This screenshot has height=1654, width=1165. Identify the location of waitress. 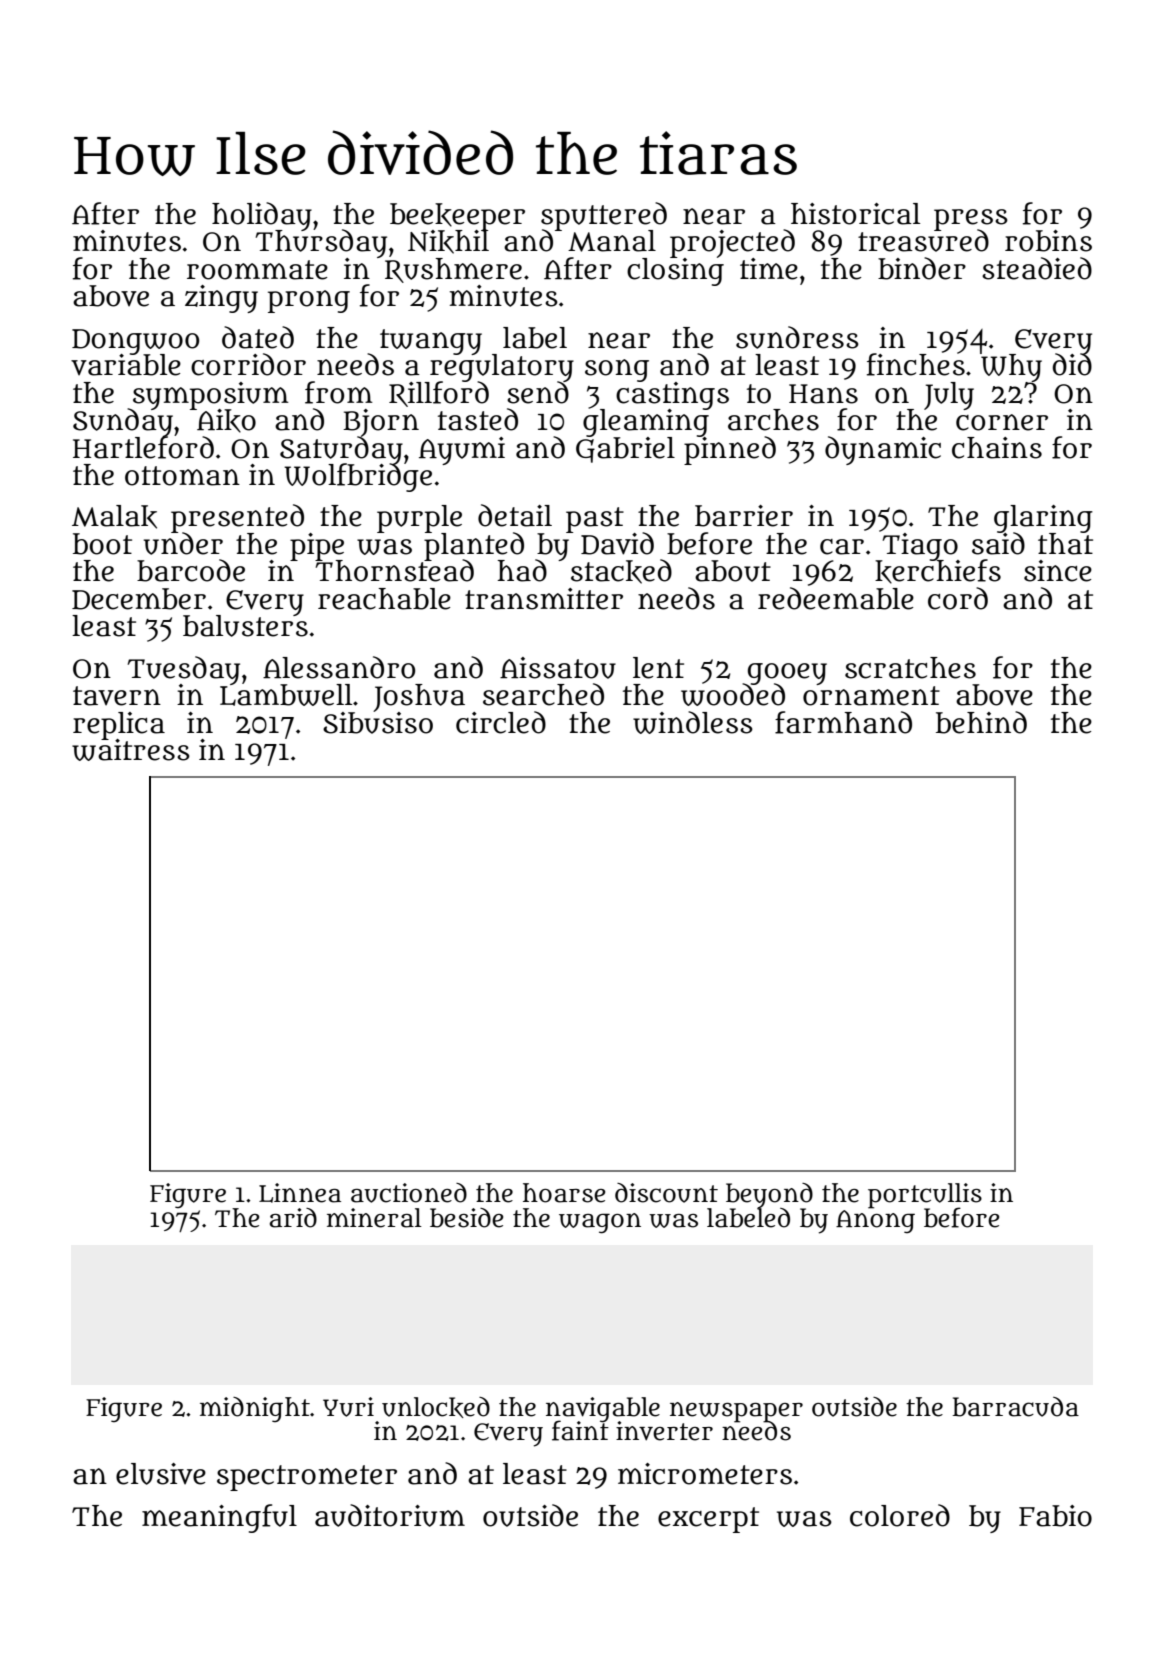
(131, 750).
